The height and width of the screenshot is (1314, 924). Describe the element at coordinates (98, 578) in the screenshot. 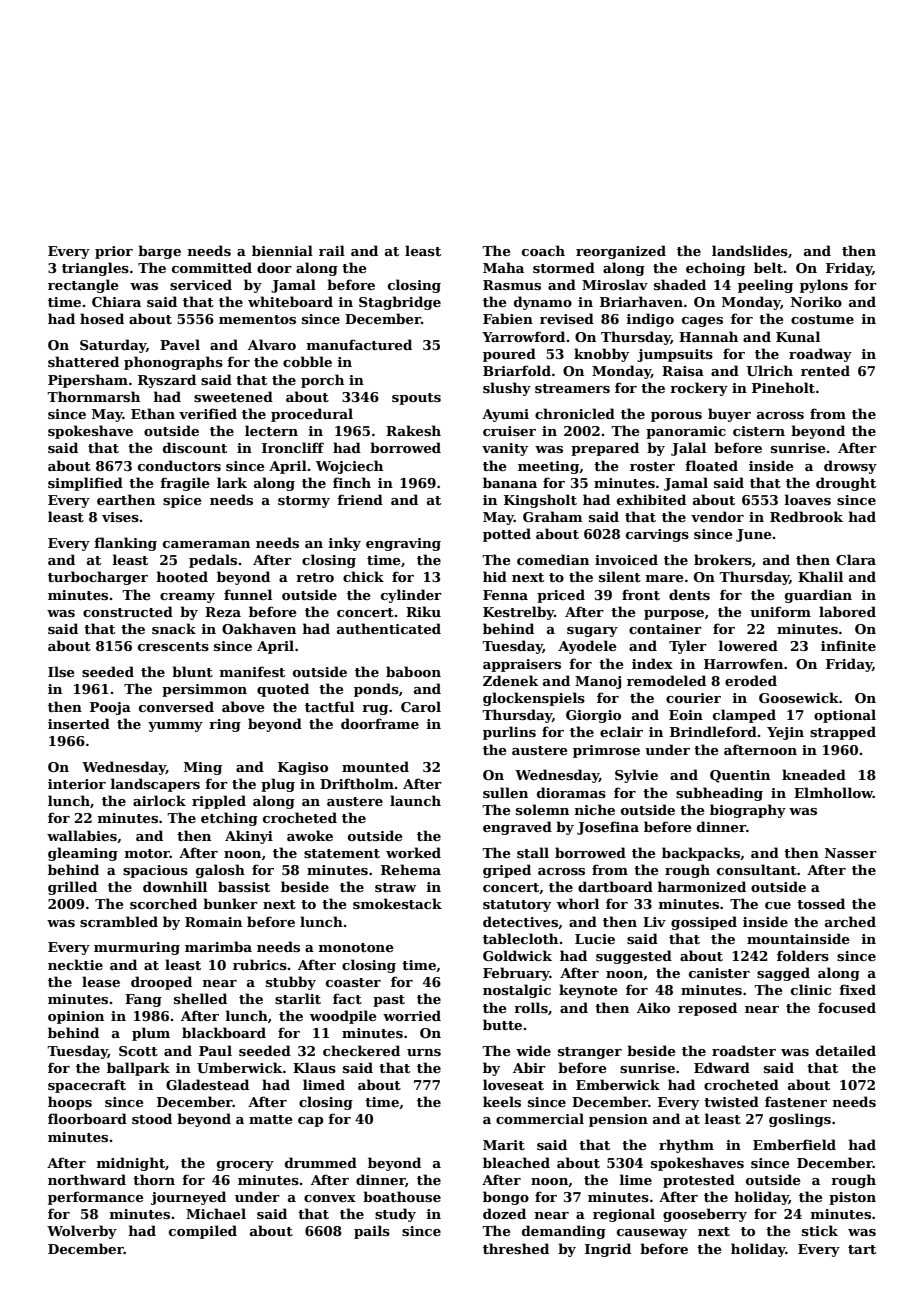

I see `turbocharger` at that location.
